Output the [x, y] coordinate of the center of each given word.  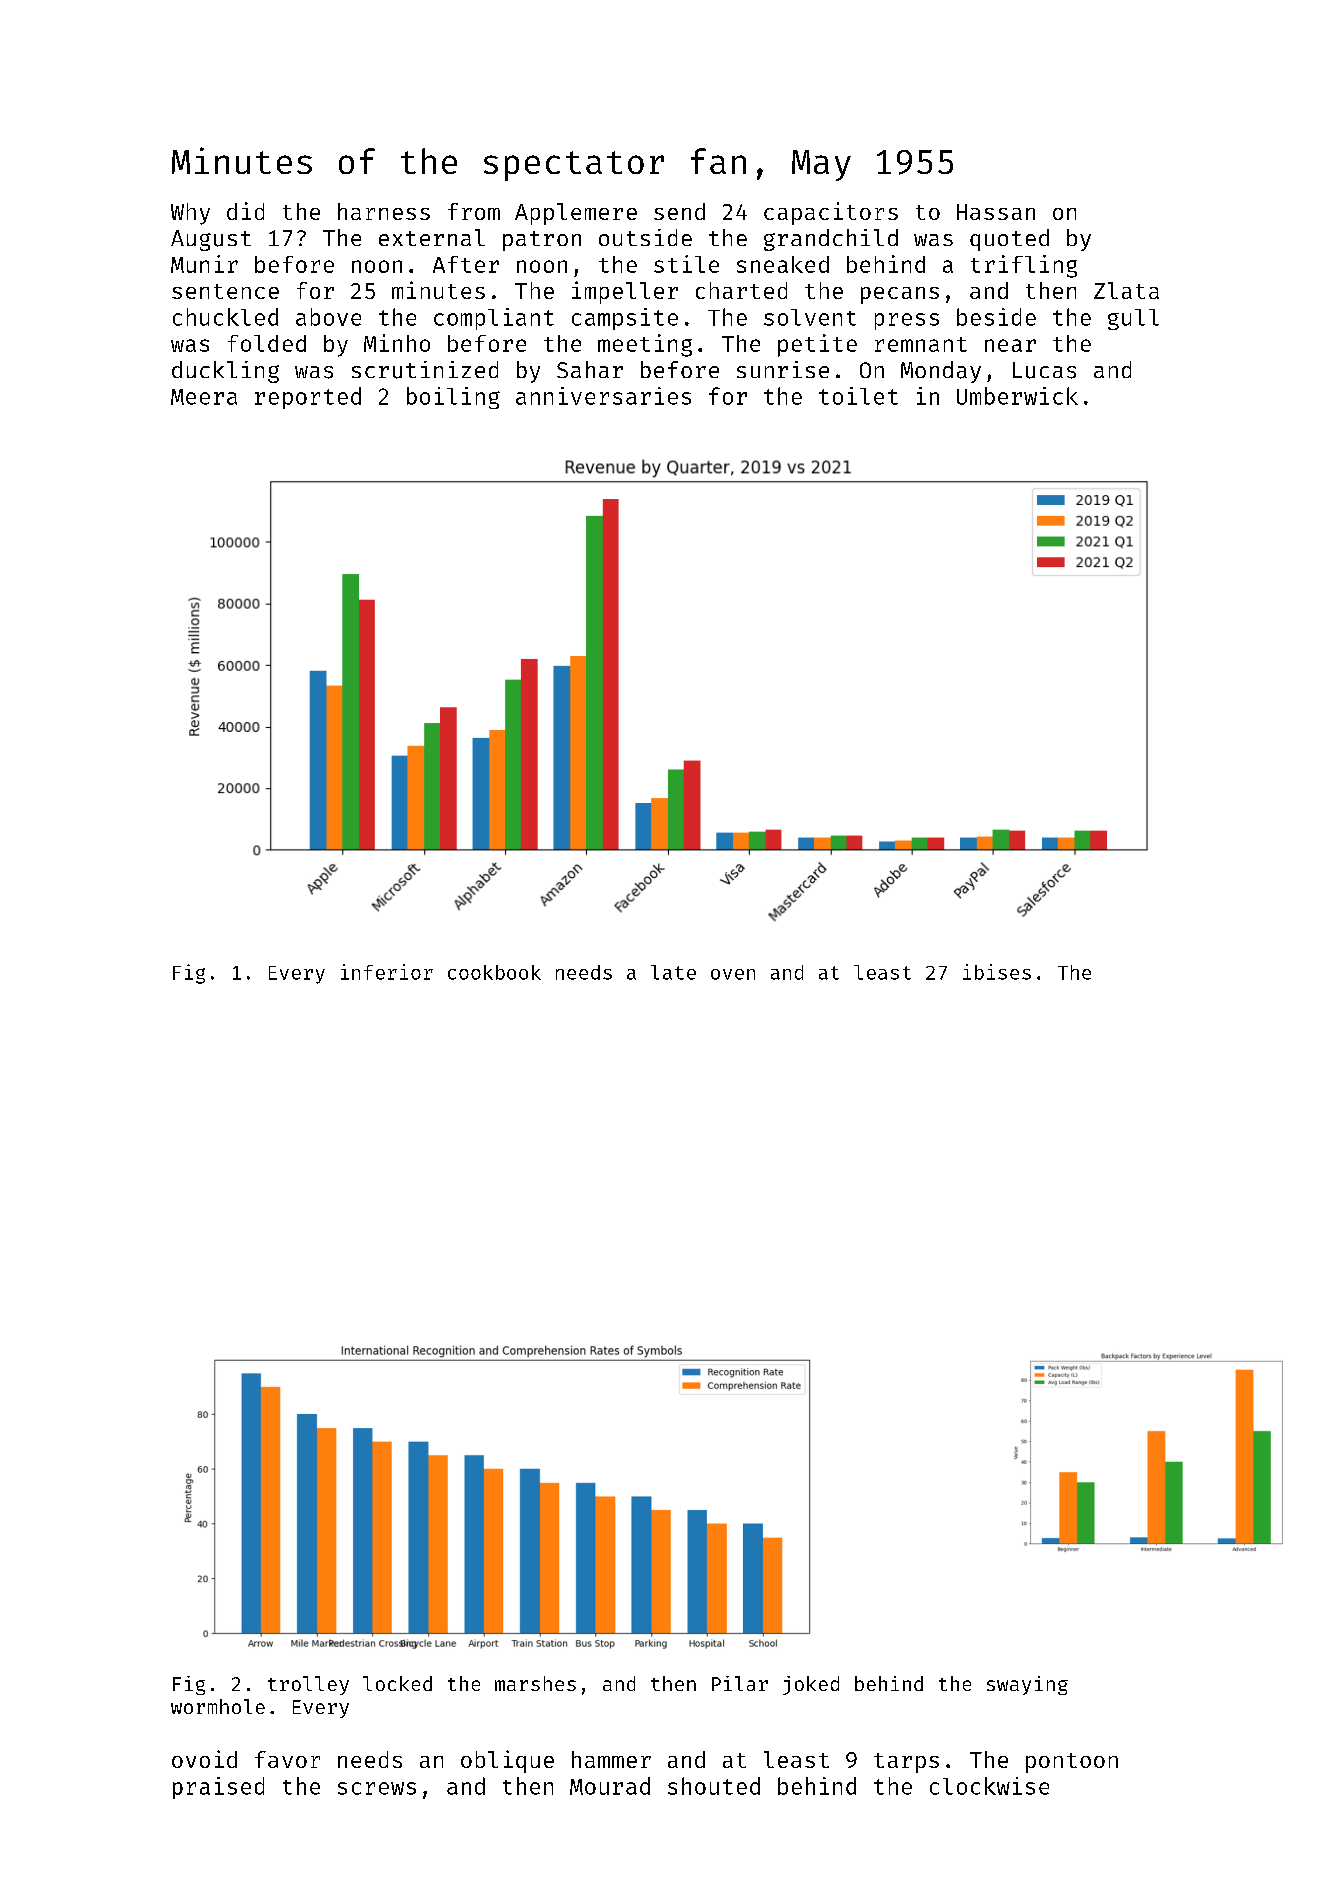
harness [384, 211]
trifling [1024, 266]
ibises [997, 972]
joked [811, 1685]
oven [733, 974]
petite [817, 345]
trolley [308, 1685]
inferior [387, 972]
